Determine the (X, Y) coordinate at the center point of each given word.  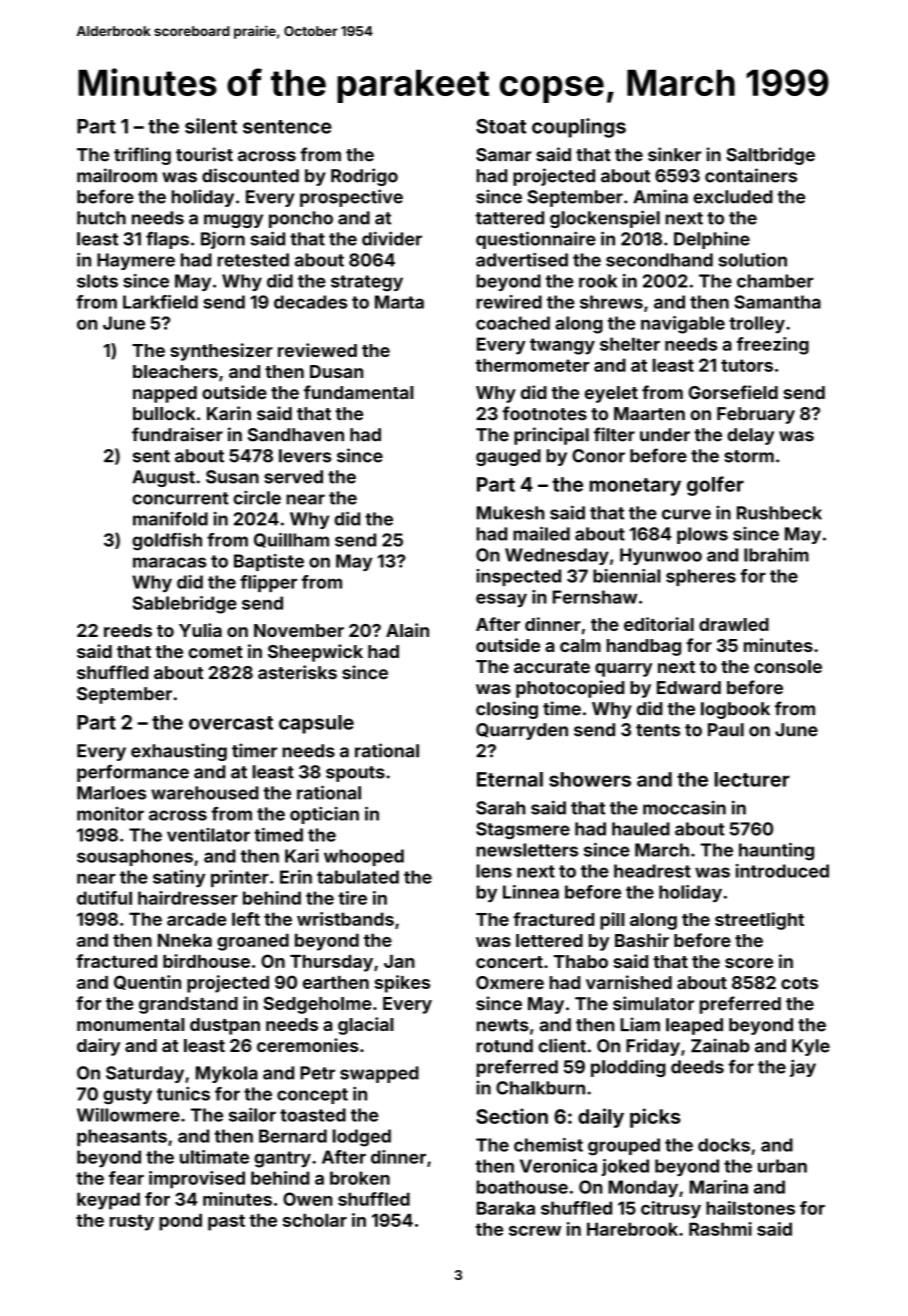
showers (590, 779)
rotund (505, 1046)
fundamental (359, 392)
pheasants (122, 1137)
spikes (402, 984)
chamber (775, 281)
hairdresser (188, 898)
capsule (316, 724)
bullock (164, 414)
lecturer (752, 779)
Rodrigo (364, 177)
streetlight (759, 921)
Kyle (811, 1047)
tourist (204, 154)
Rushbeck (779, 513)
